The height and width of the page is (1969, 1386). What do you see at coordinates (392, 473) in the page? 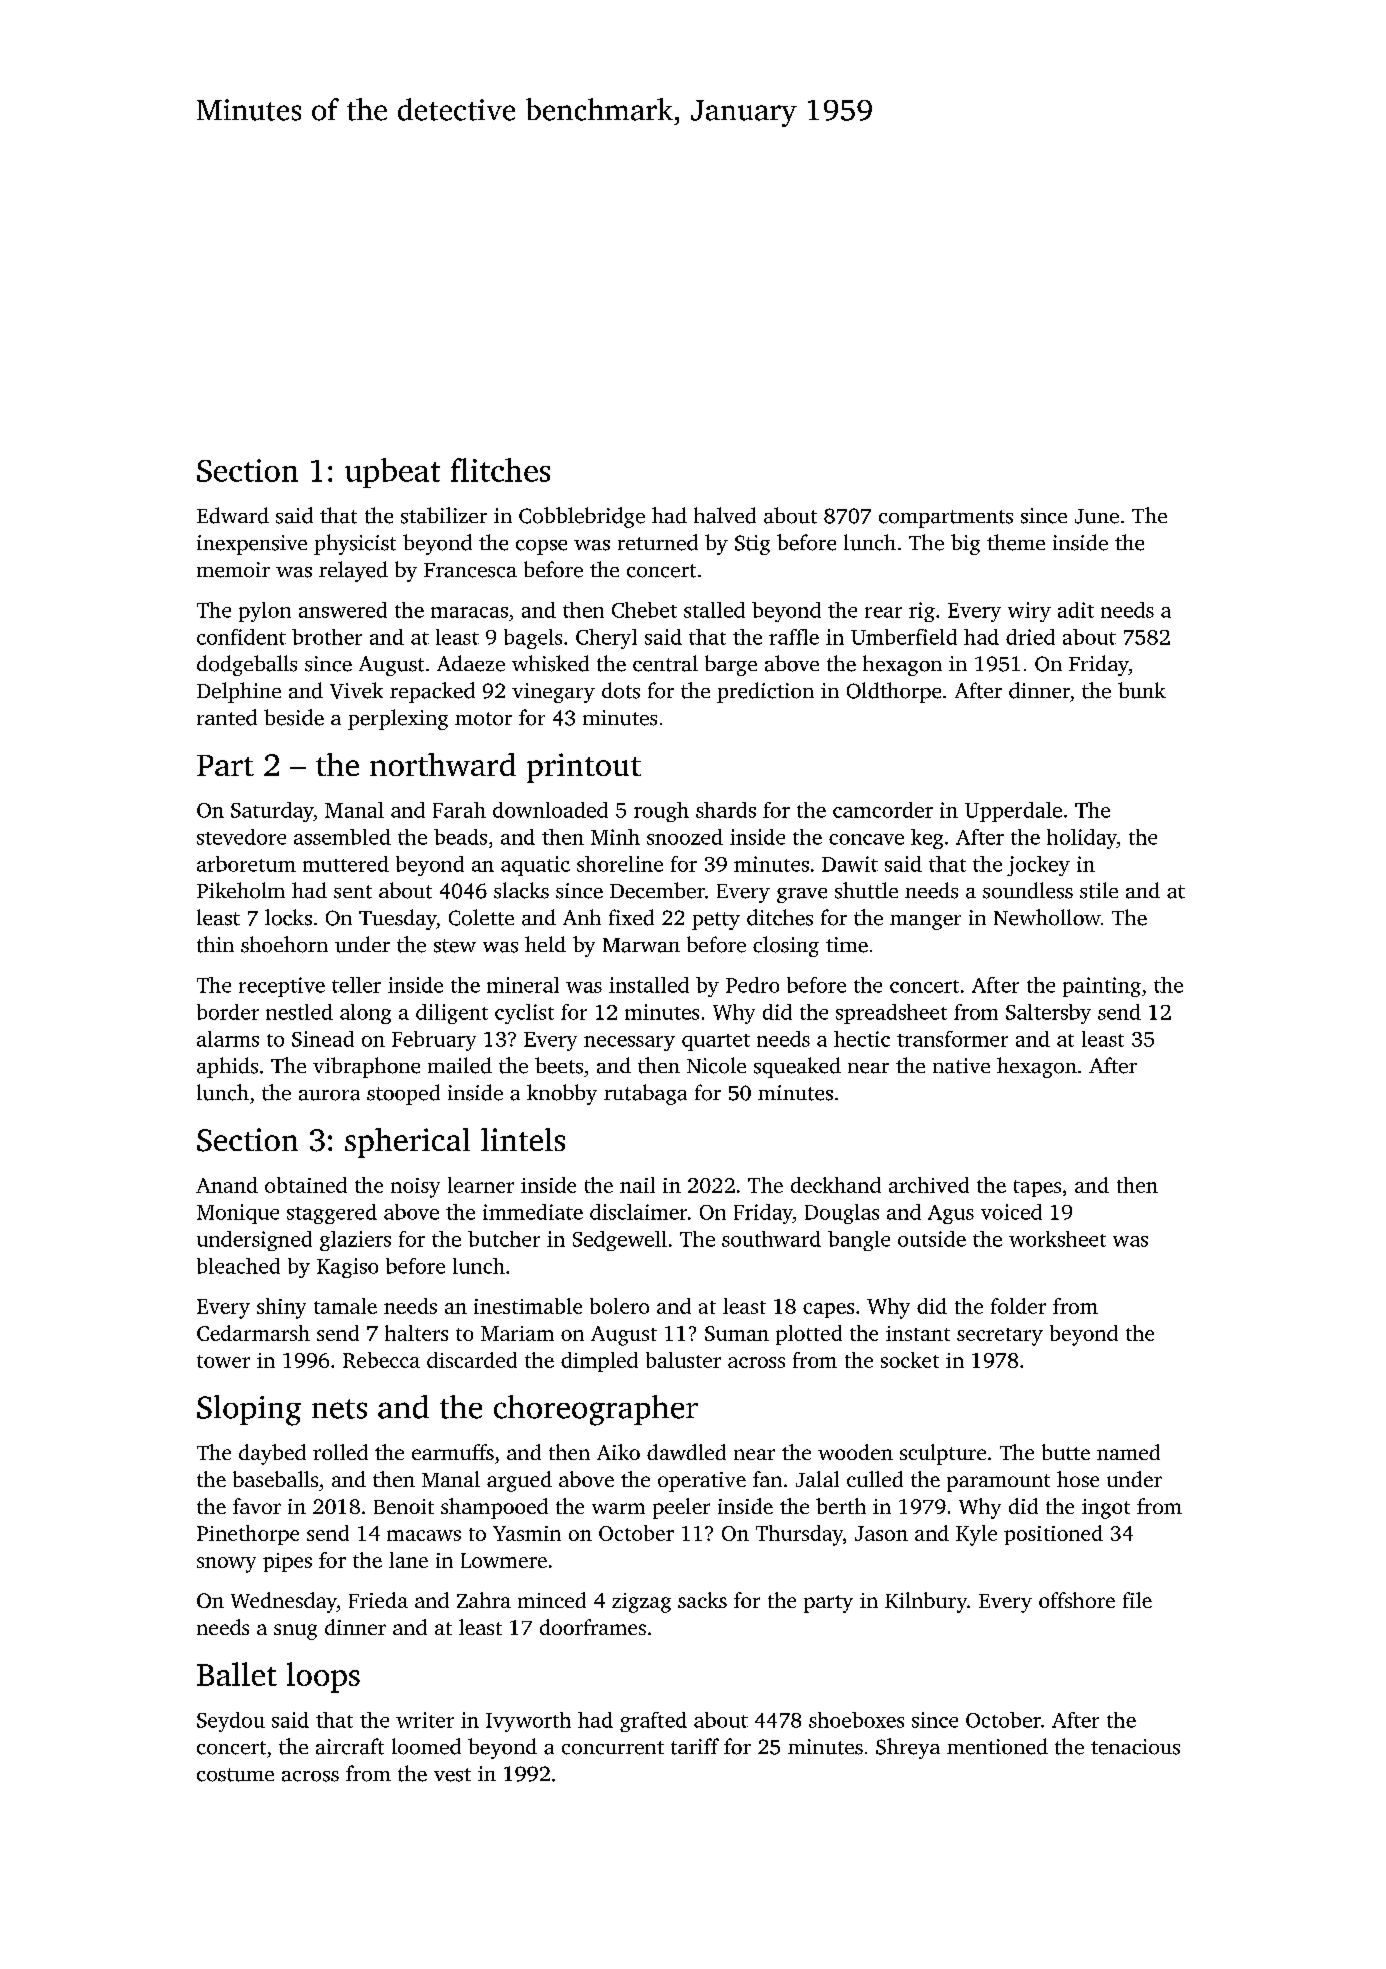
I see `upbeat` at bounding box center [392, 473].
